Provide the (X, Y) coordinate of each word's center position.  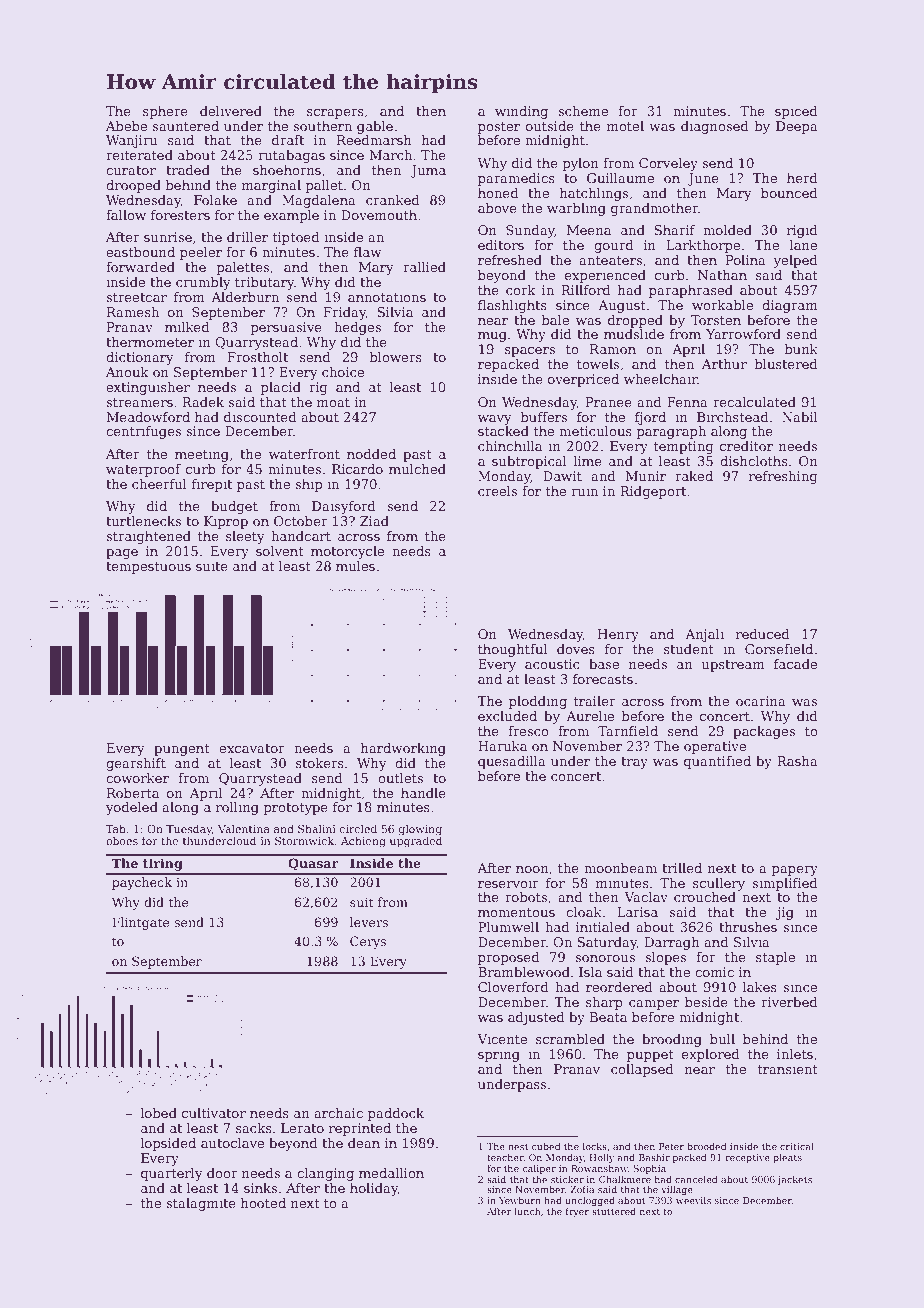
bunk (801, 349)
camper (654, 1005)
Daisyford (344, 507)
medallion (391, 1173)
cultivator (214, 1113)
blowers (396, 357)
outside (550, 126)
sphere (165, 112)
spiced (796, 112)
